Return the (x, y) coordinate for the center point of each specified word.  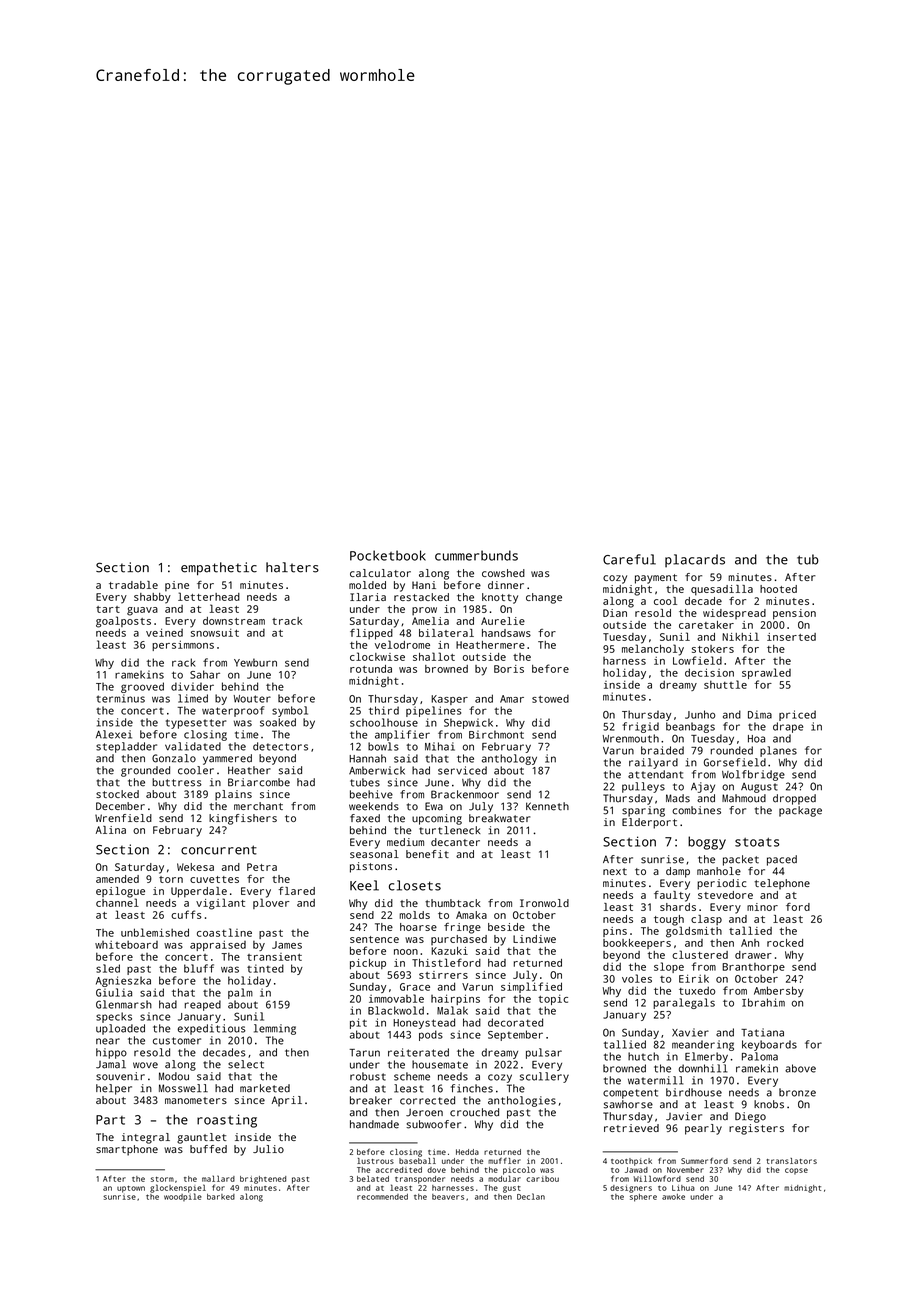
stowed (550, 699)
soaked (278, 722)
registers (756, 1129)
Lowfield (697, 660)
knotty (500, 598)
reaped (203, 1005)
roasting (227, 1121)
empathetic (219, 568)
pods (431, 1035)
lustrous (375, 1161)
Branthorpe (753, 968)
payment (656, 579)
